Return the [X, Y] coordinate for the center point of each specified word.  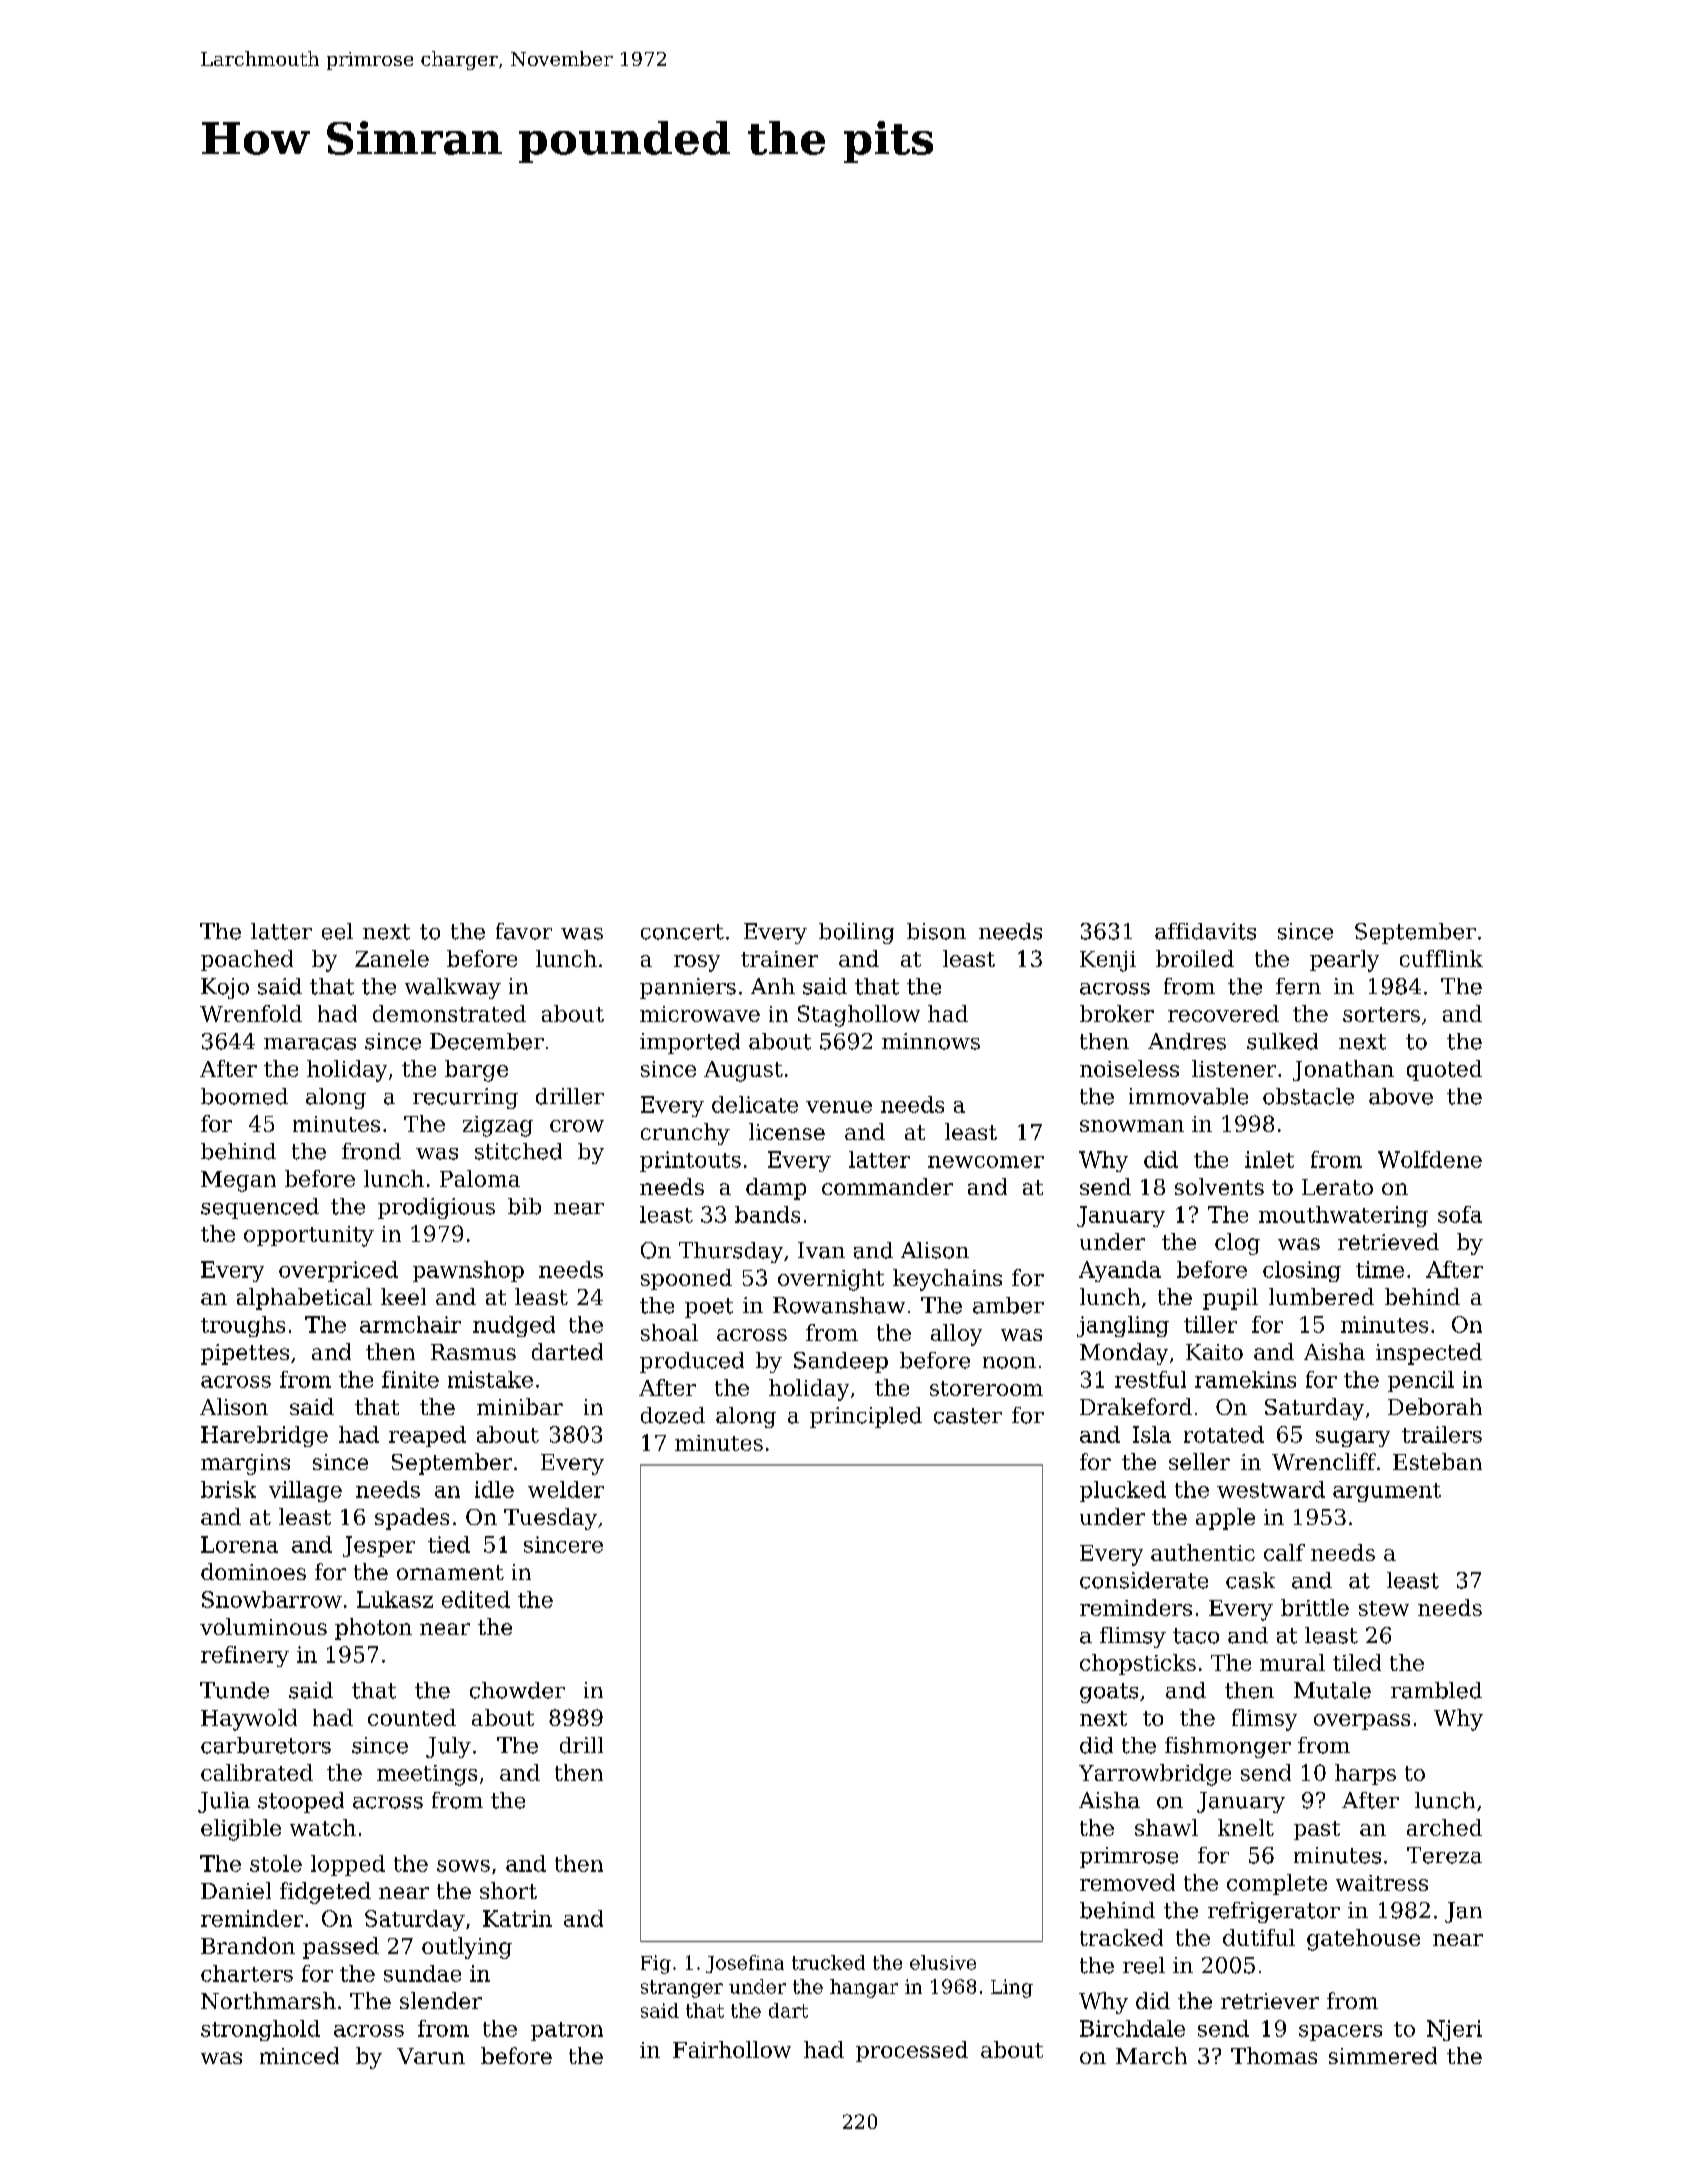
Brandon [248, 1945]
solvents [1219, 1186]
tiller [1210, 1324]
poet [709, 1308]
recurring [465, 1098]
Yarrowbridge [1155, 1775]
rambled [1436, 1690]
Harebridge [264, 1436]
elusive [943, 1962]
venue [839, 1107]
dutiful [1259, 1937]
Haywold [249, 1720]
